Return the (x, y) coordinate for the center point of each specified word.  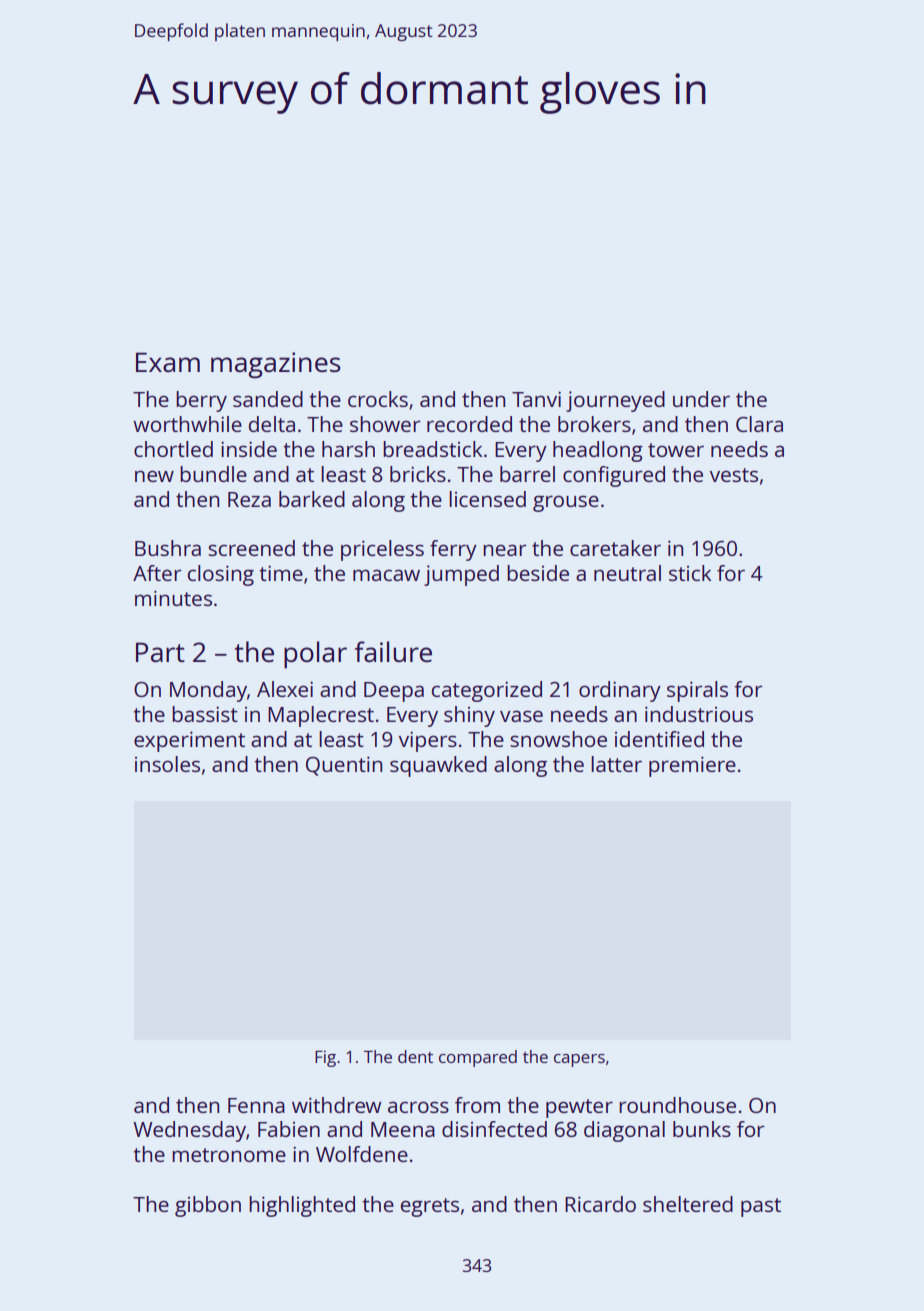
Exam (168, 362)
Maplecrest (321, 716)
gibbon (208, 1206)
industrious (699, 714)
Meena (403, 1129)
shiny (469, 716)
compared (478, 1058)
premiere (692, 766)
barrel (527, 474)
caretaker (615, 548)
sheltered (688, 1204)
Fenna (256, 1105)
